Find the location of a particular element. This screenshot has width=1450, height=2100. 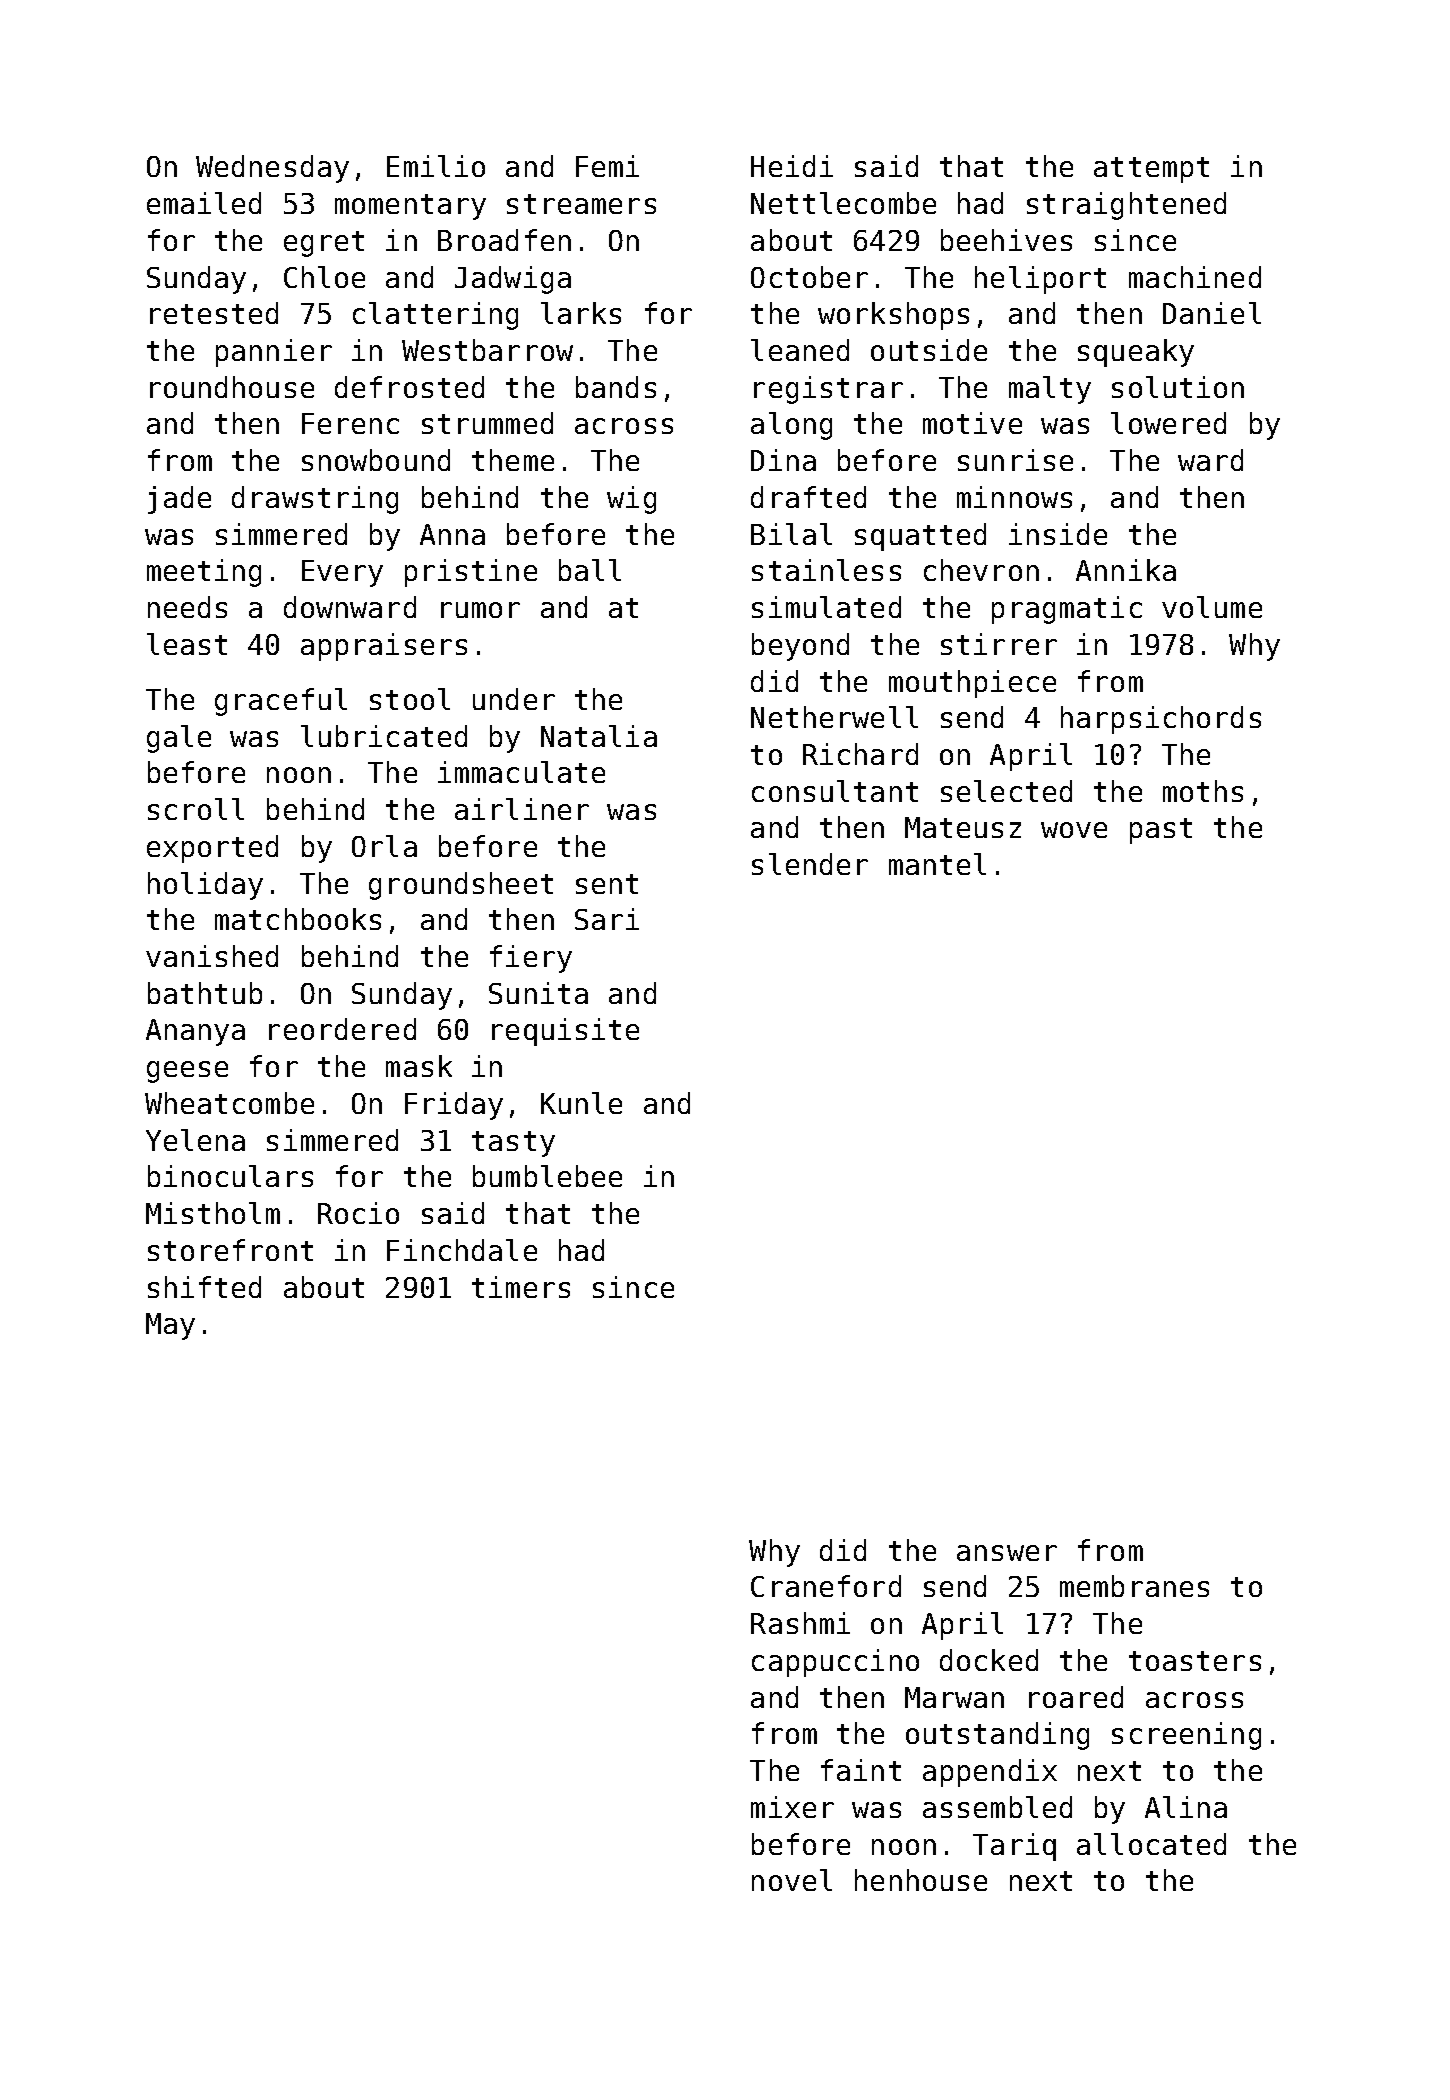

novel is located at coordinates (792, 1880).
